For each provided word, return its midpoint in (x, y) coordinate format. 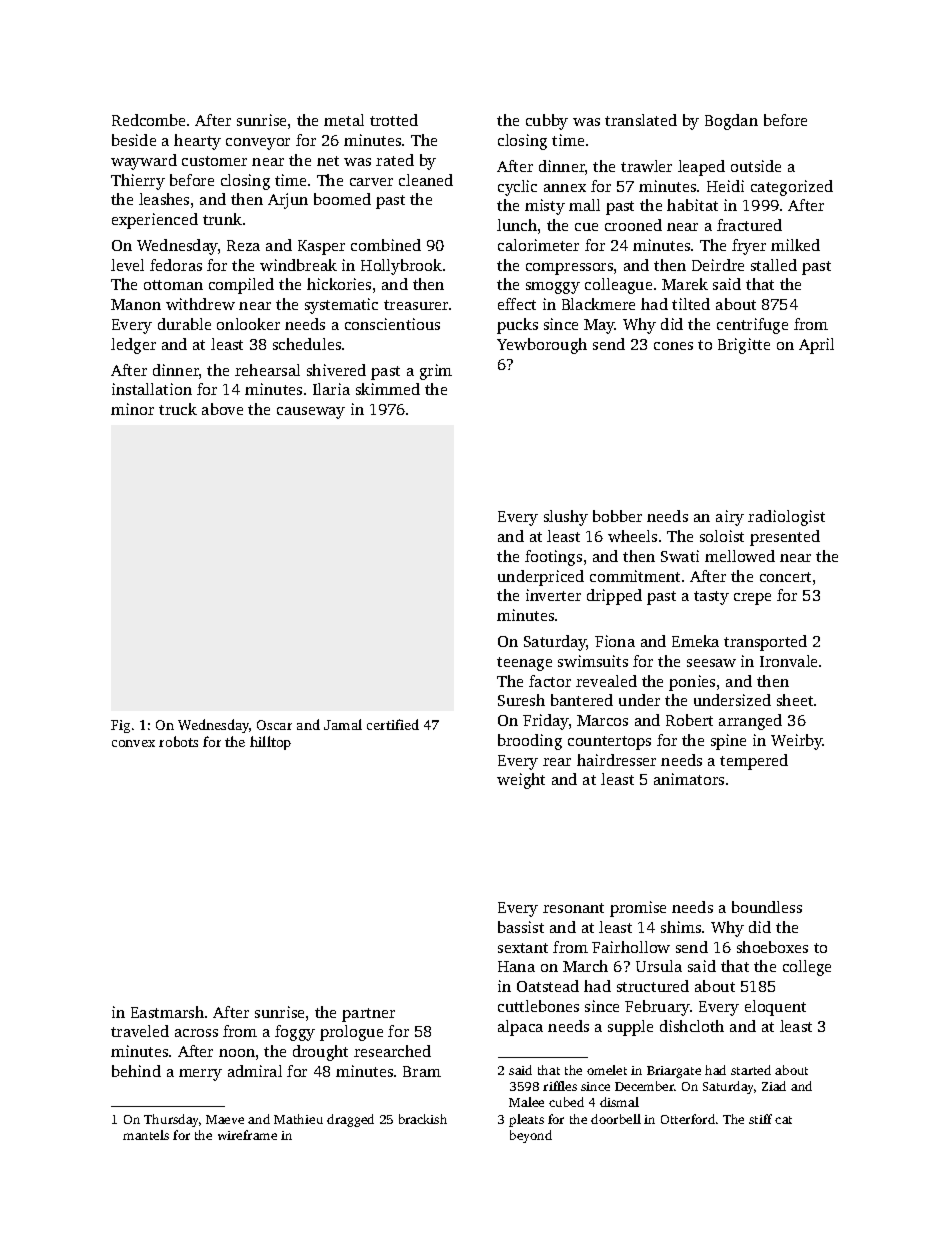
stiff (760, 1119)
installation (152, 389)
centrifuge (752, 326)
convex (133, 743)
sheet (795, 700)
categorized (792, 188)
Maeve (225, 1119)
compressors (569, 269)
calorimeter (538, 245)
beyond (531, 1136)
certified (393, 724)
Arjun (288, 201)
